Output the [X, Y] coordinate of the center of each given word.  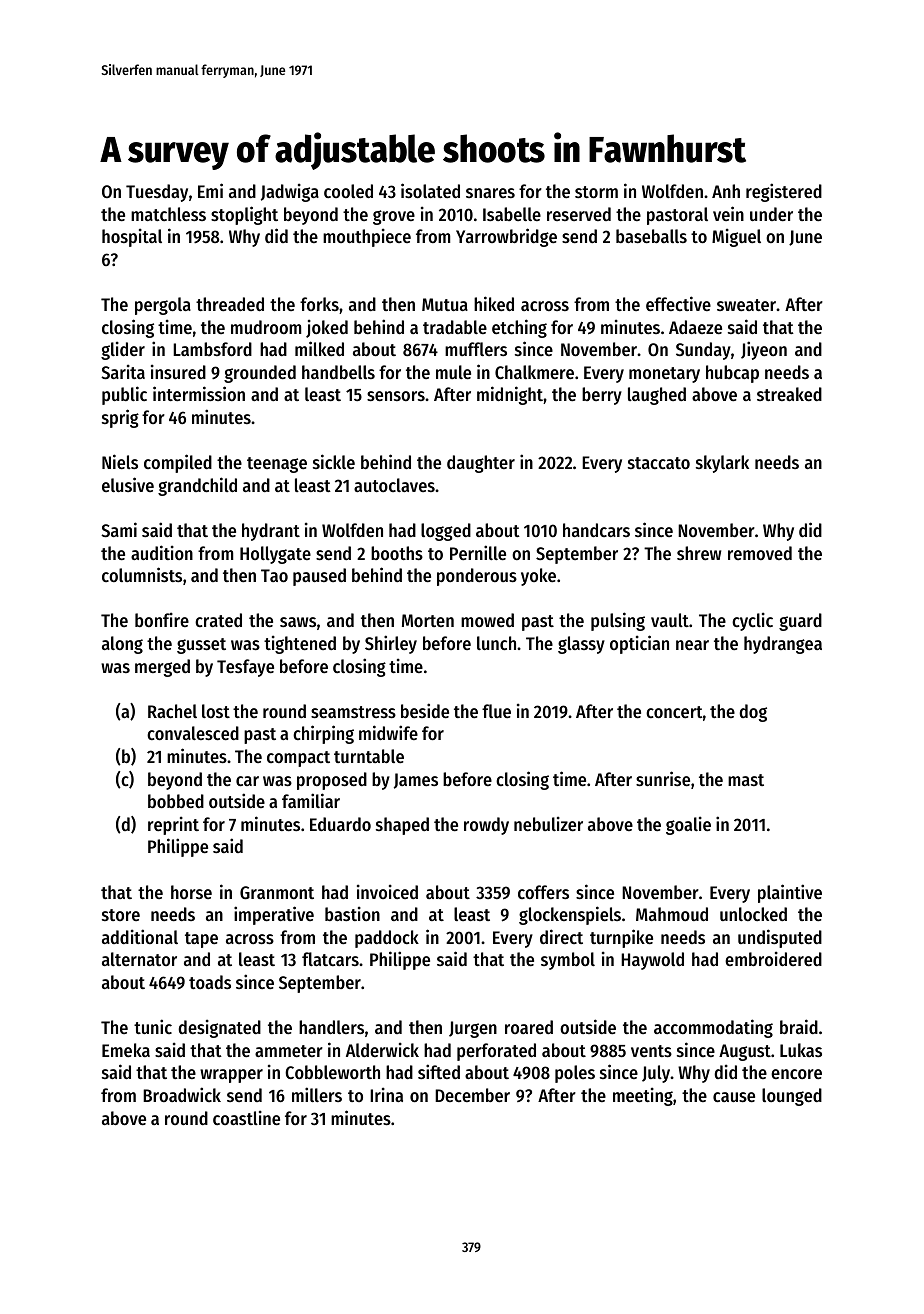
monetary [664, 375]
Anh [726, 191]
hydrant [271, 532]
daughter [481, 464]
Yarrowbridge [506, 237]
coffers [543, 892]
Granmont [277, 892]
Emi [210, 190]
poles [575, 1074]
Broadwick [182, 1094]
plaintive [790, 893]
